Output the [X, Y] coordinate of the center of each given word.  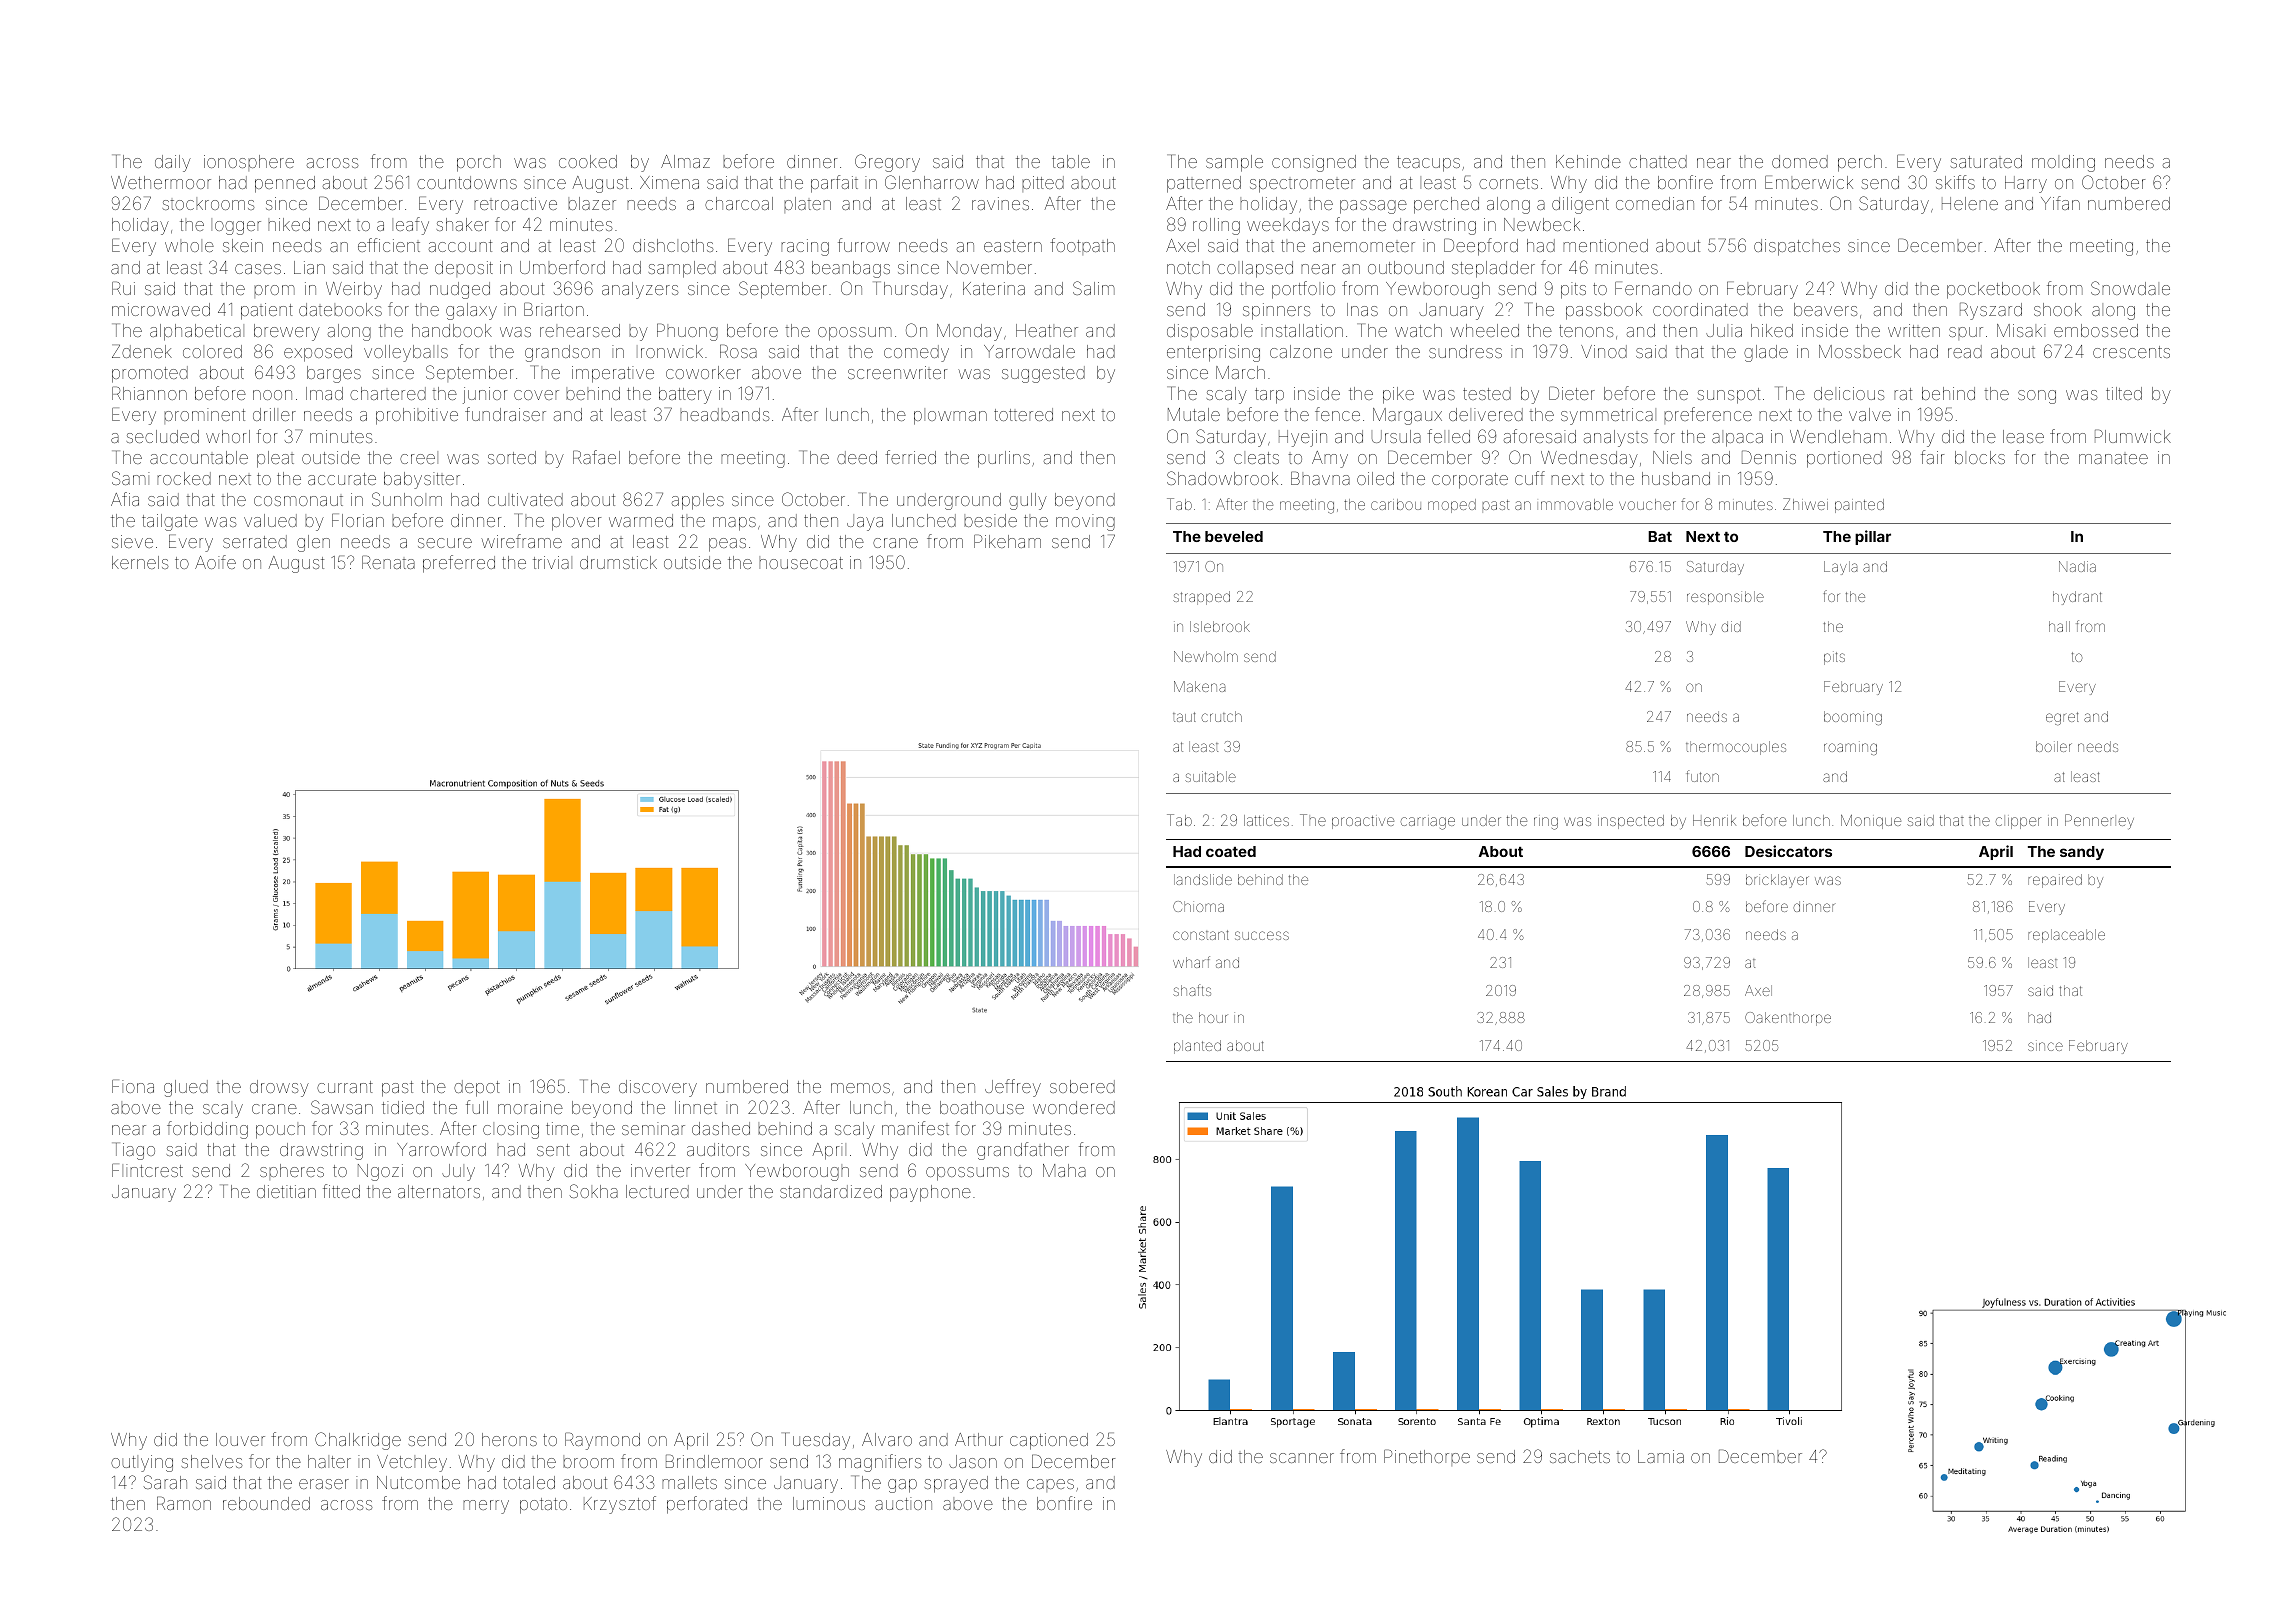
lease [2023, 436]
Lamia [1661, 1456]
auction [903, 1503]
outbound [1406, 267]
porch [479, 163]
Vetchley [412, 1463]
